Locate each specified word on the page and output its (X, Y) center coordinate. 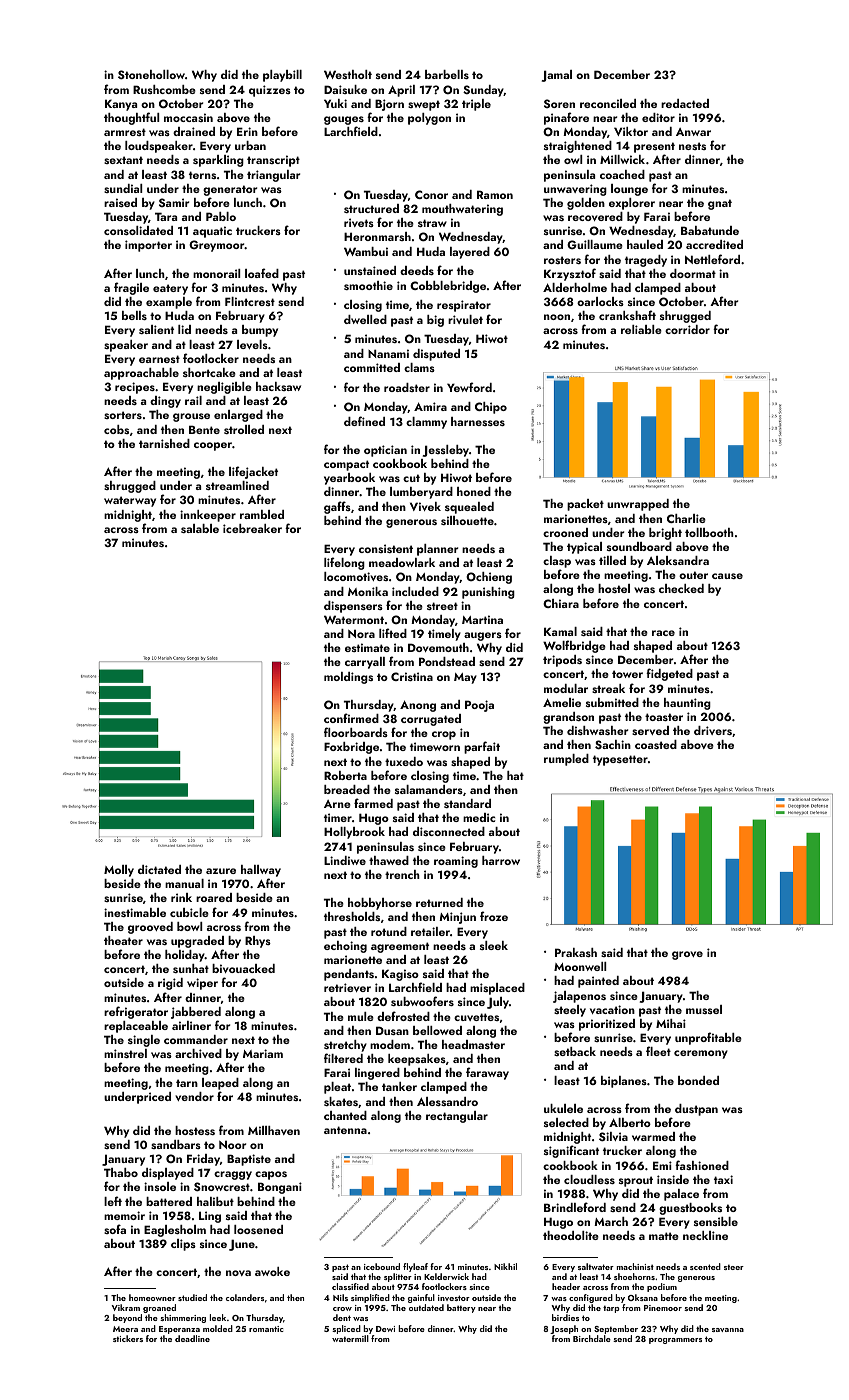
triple (476, 105)
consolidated (138, 230)
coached (622, 174)
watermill (350, 1338)
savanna (728, 1330)
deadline (192, 1338)
